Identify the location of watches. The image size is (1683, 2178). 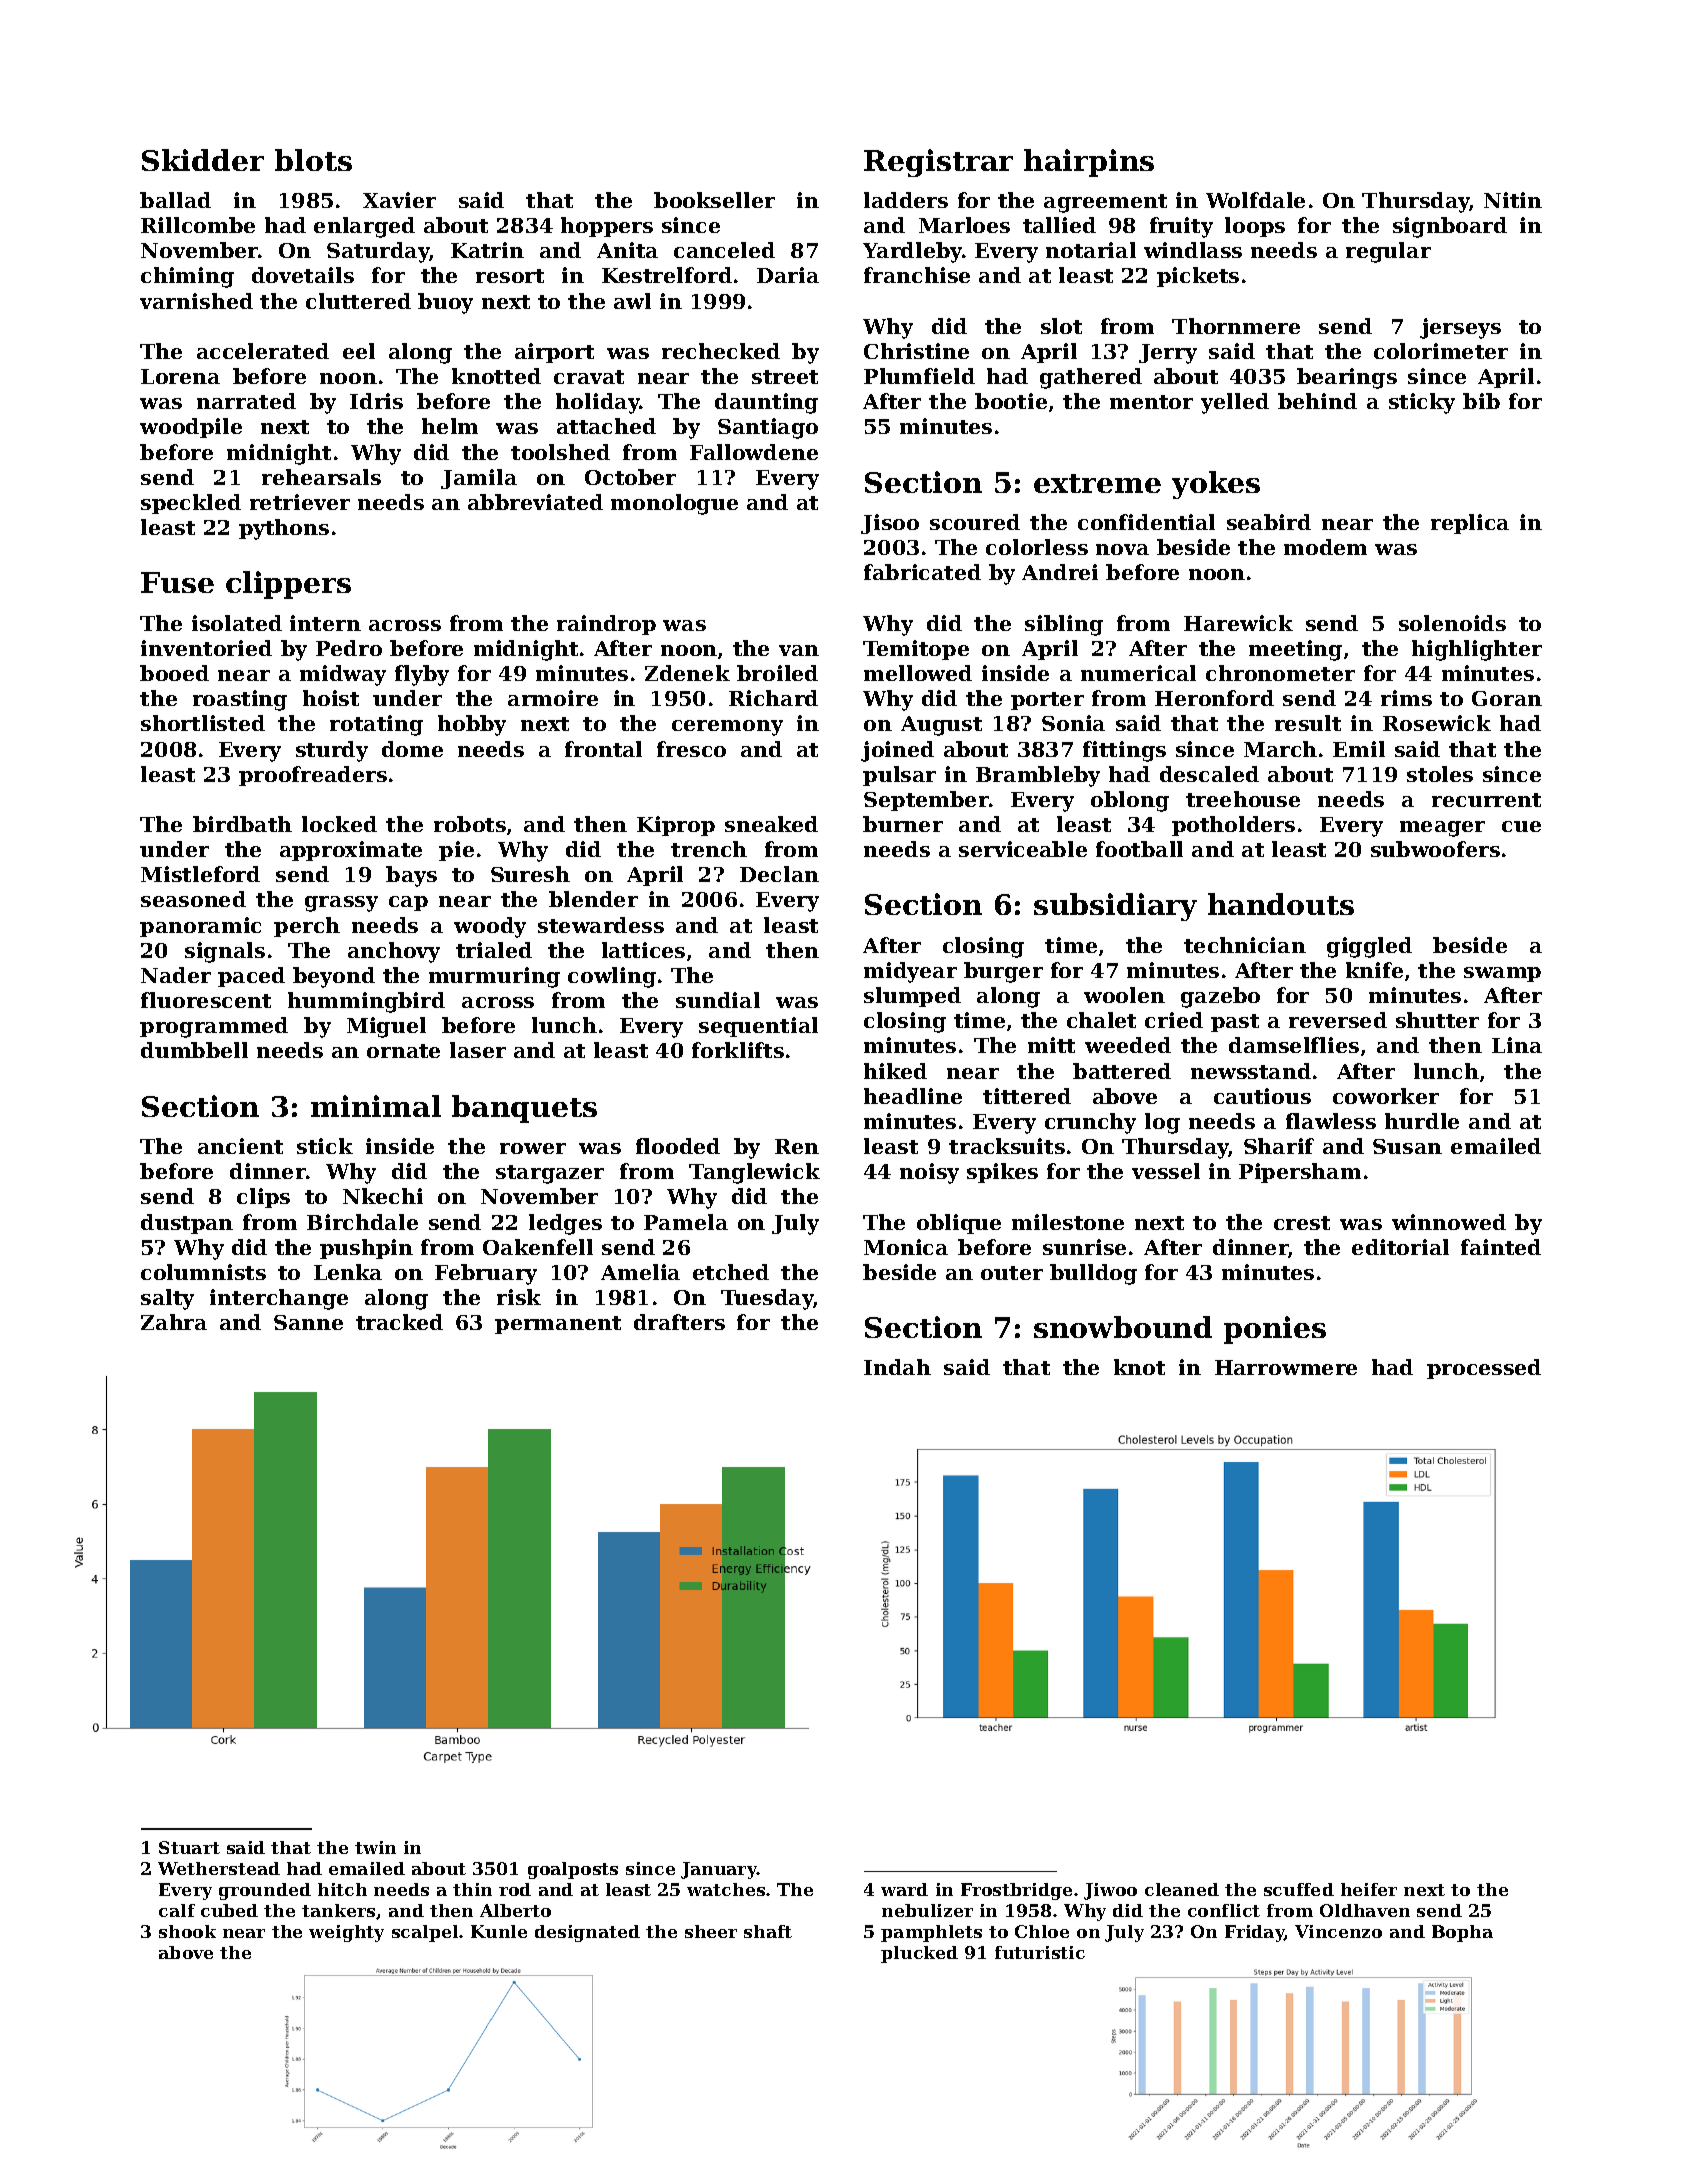
(726, 1889).
